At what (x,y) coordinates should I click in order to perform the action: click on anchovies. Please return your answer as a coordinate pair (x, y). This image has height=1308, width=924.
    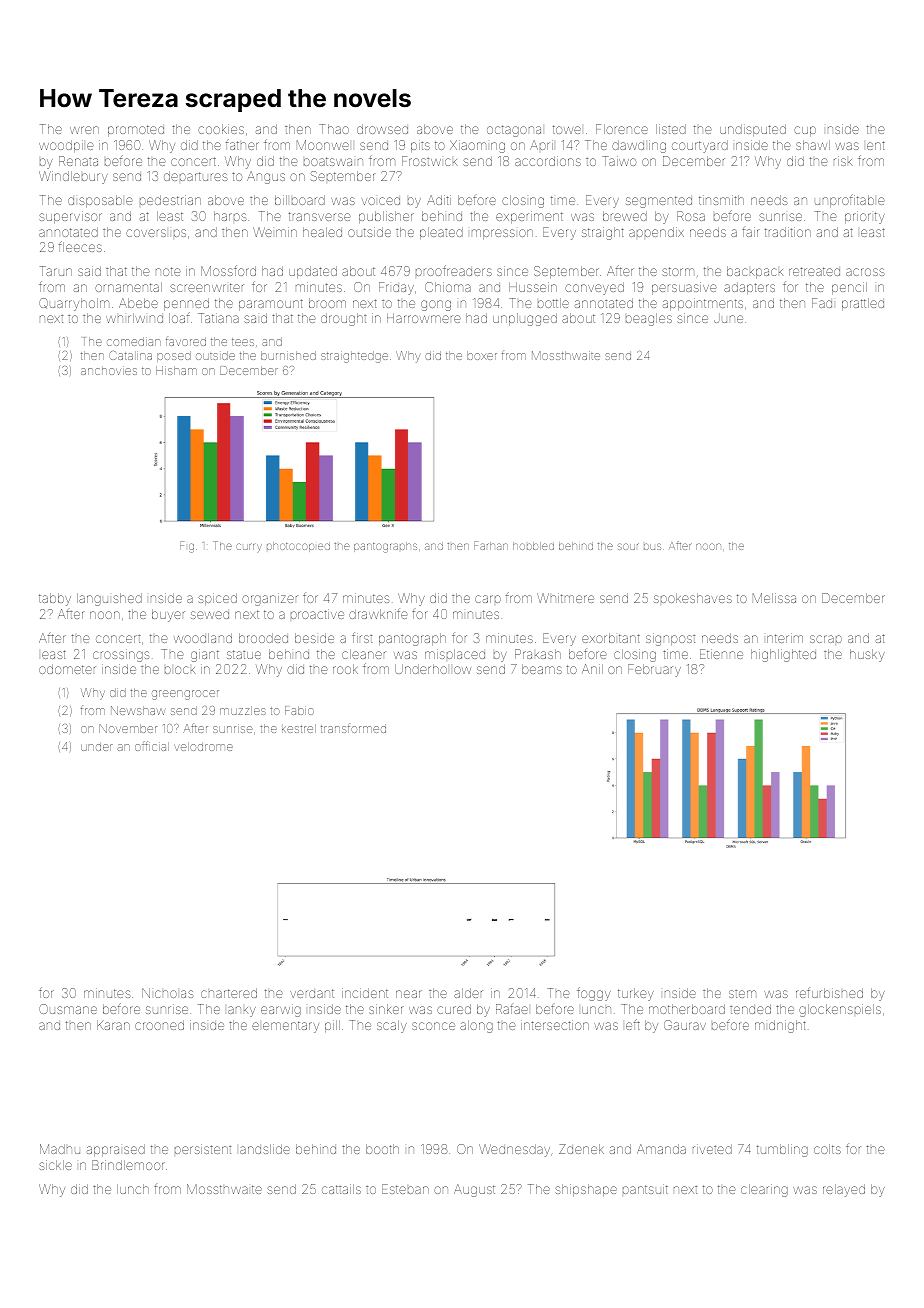
    Looking at the image, I should click on (109, 370).
